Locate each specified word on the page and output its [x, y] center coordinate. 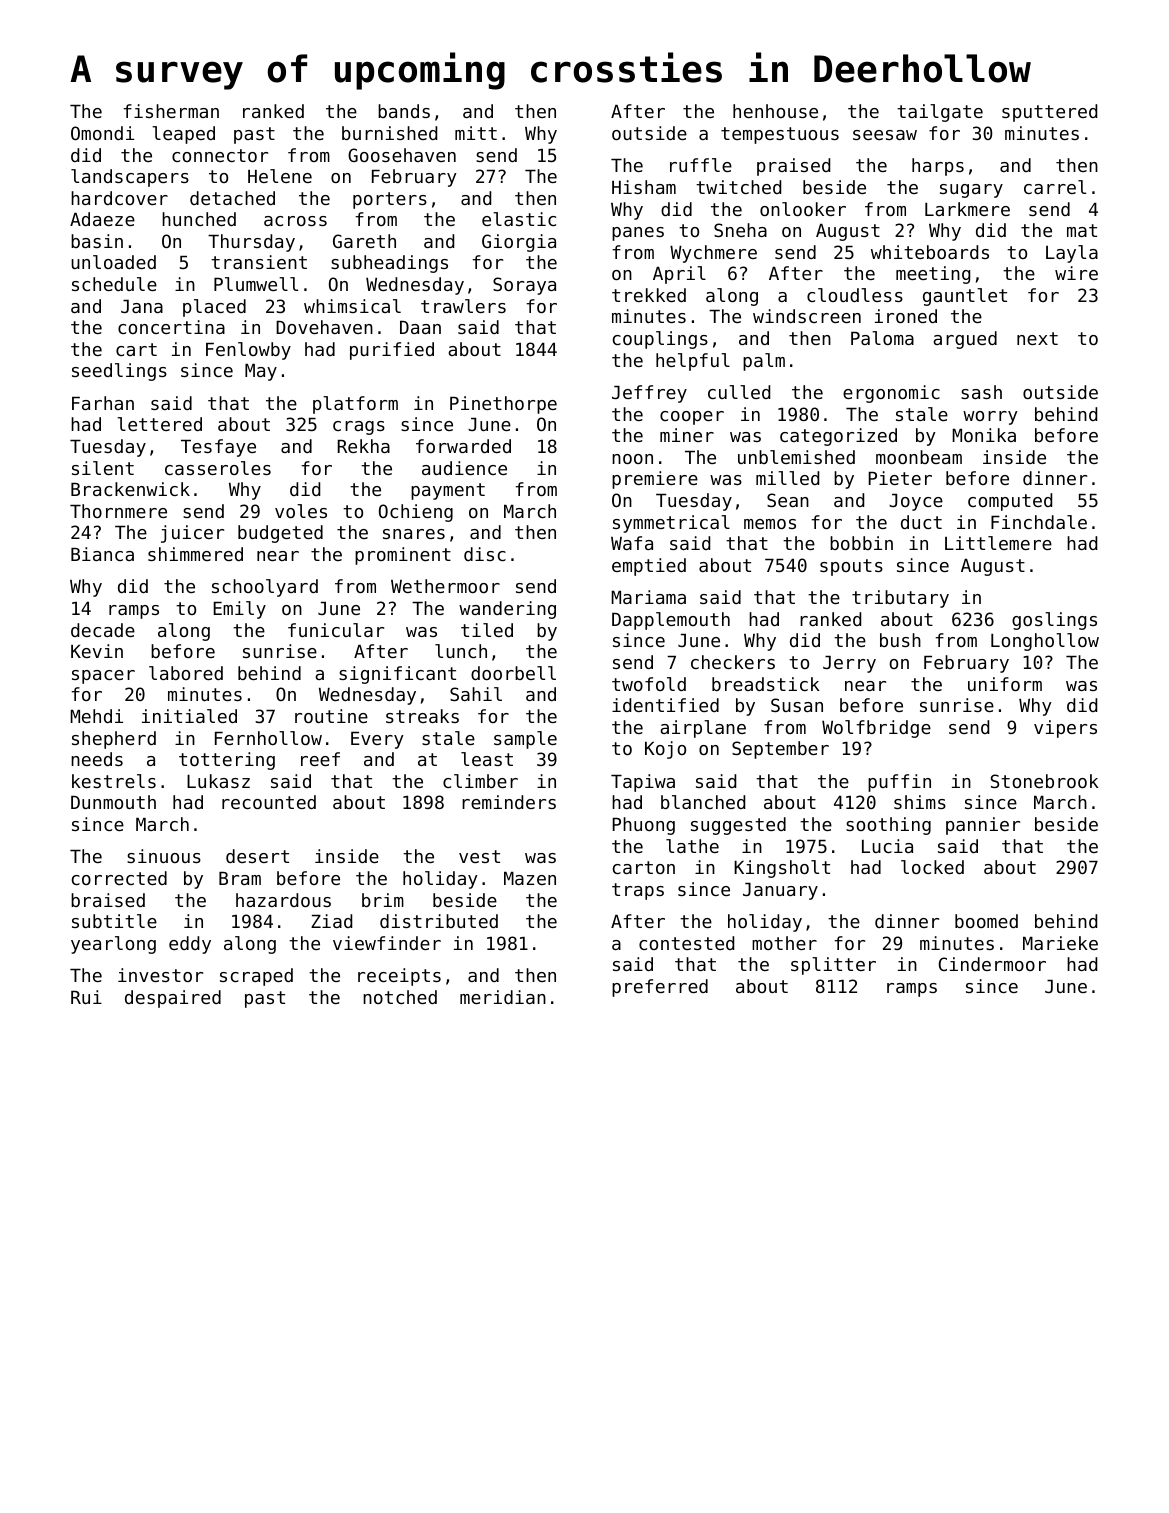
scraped [256, 977]
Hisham [644, 187]
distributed [439, 921]
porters [390, 200]
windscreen [807, 316]
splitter [833, 966]
